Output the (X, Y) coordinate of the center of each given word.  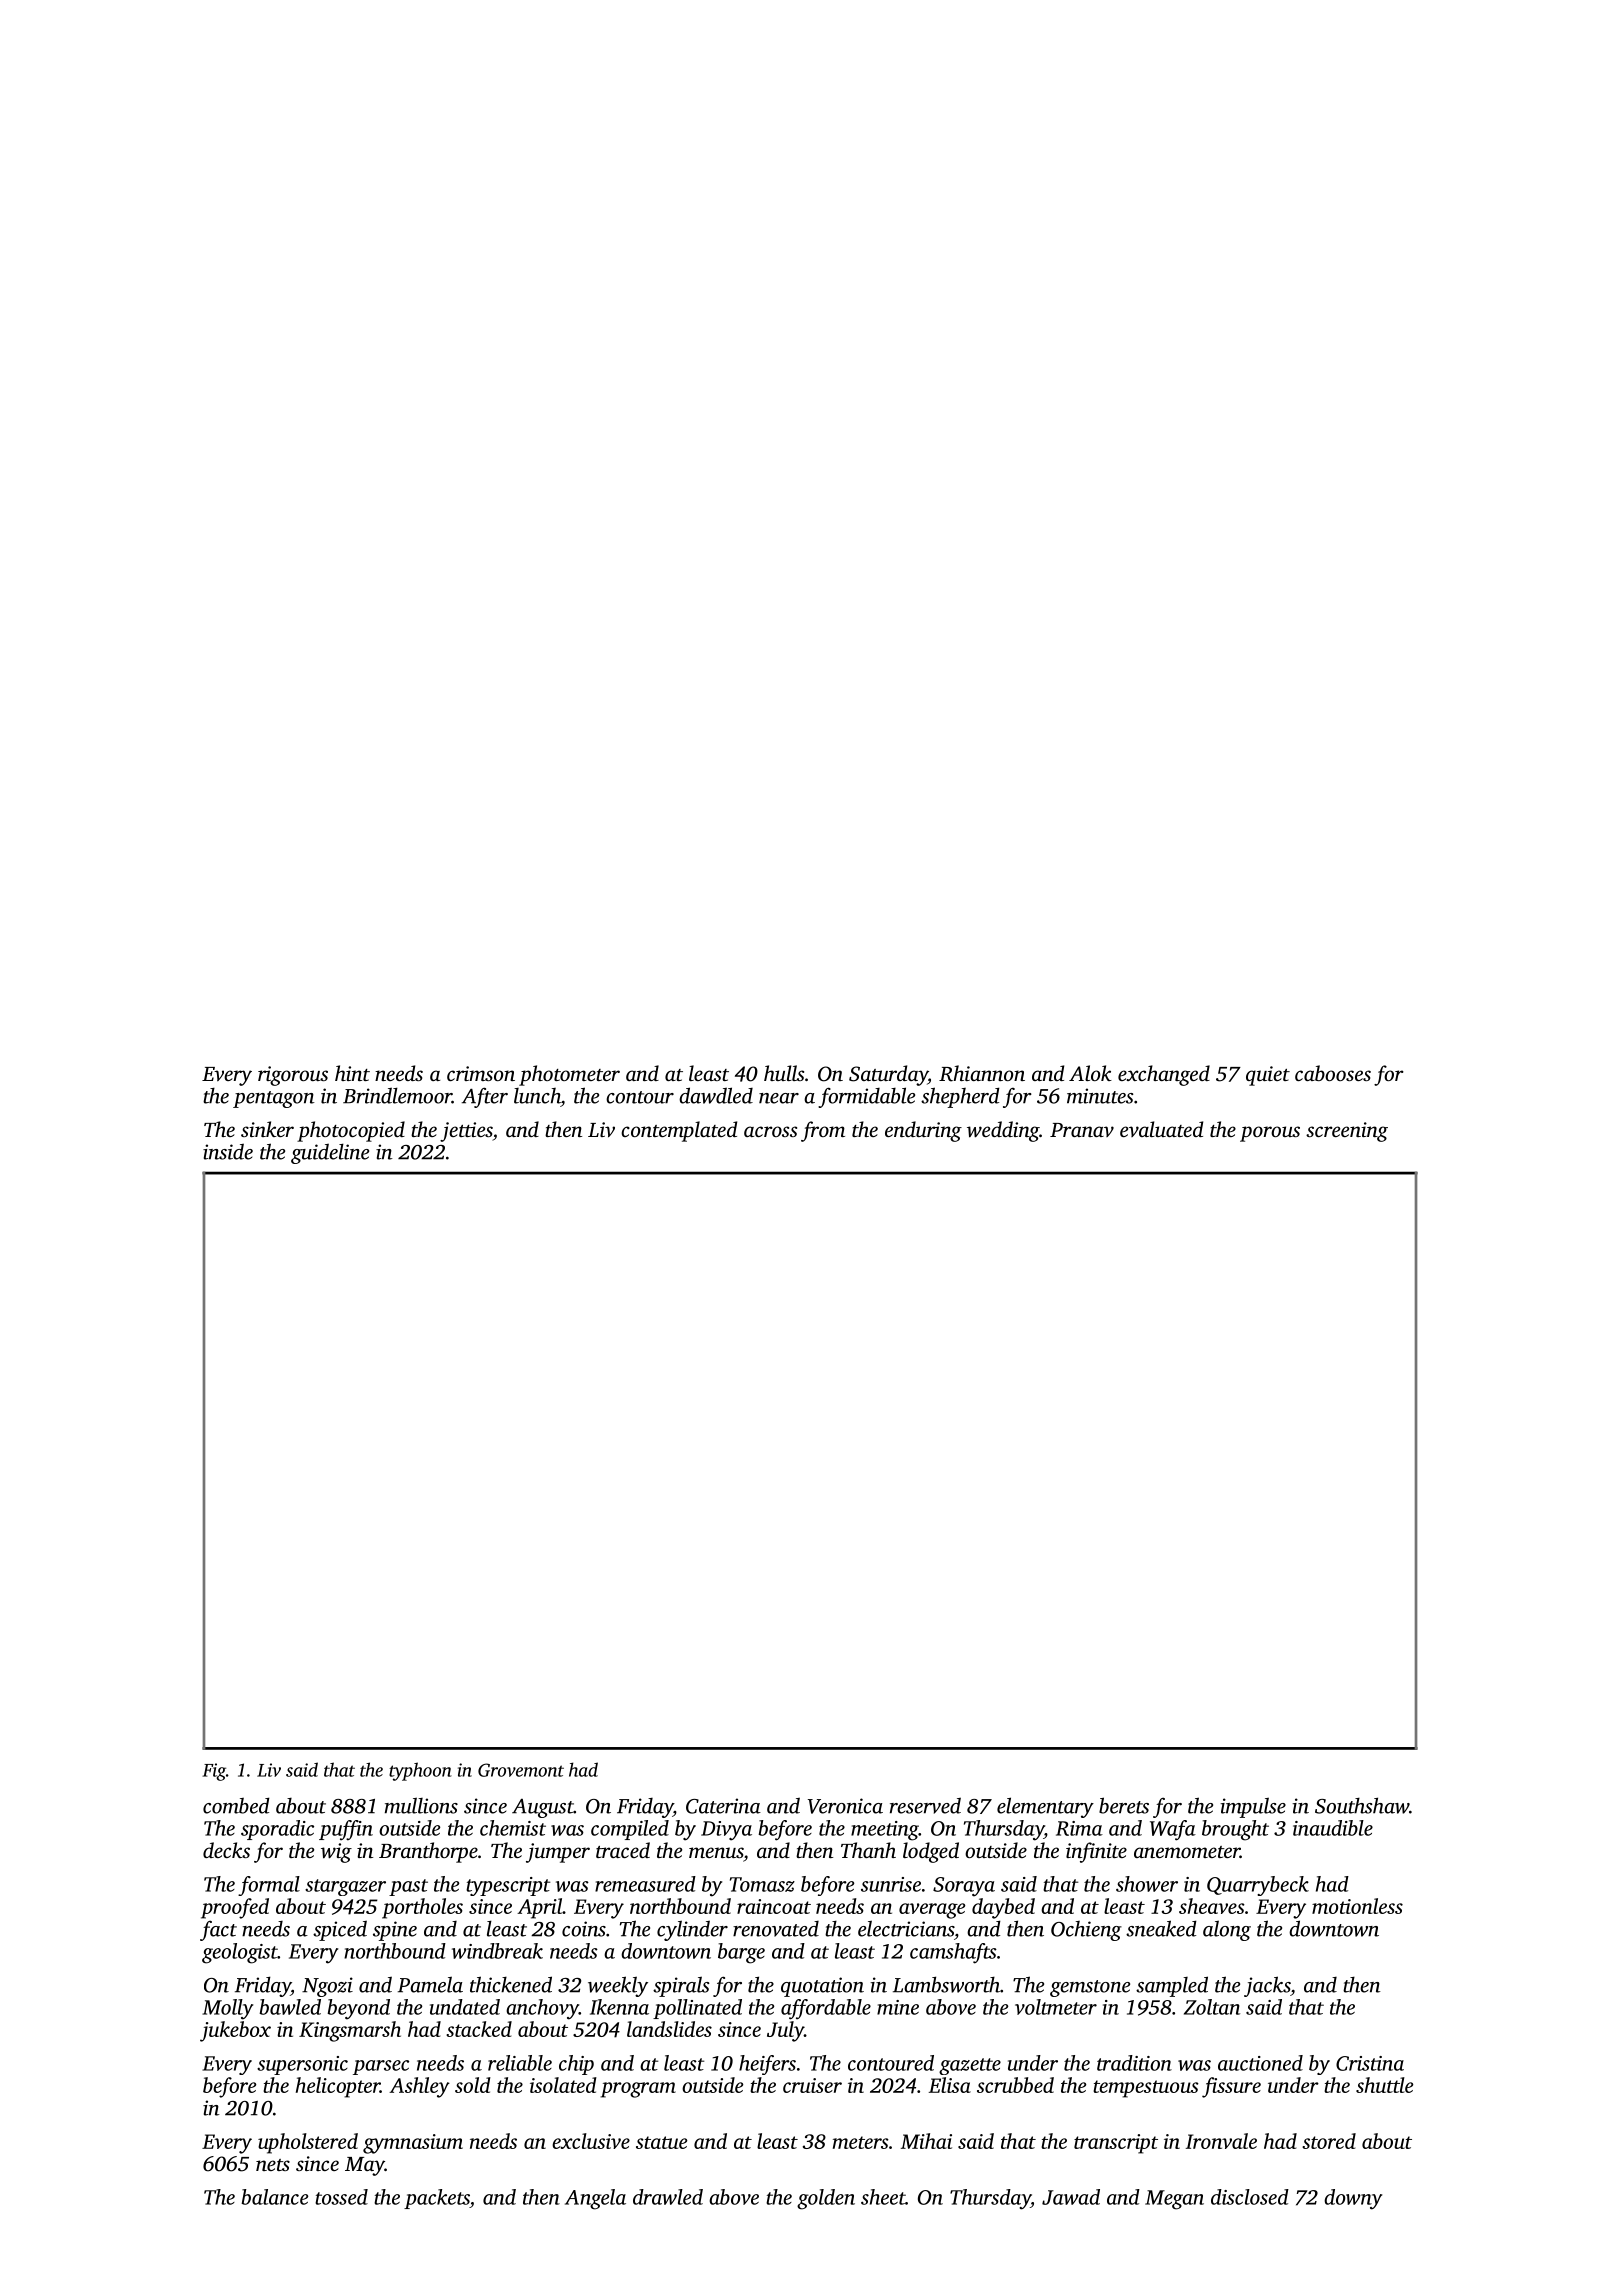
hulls (784, 1073)
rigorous (293, 1076)
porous (1270, 1134)
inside (228, 1151)
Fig (214, 1772)
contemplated (679, 1131)
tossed (341, 2197)
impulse (1253, 1807)
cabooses (1333, 1073)
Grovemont (521, 1770)
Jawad (1071, 2197)
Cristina (1370, 2063)
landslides (669, 2029)
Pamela (430, 1984)
